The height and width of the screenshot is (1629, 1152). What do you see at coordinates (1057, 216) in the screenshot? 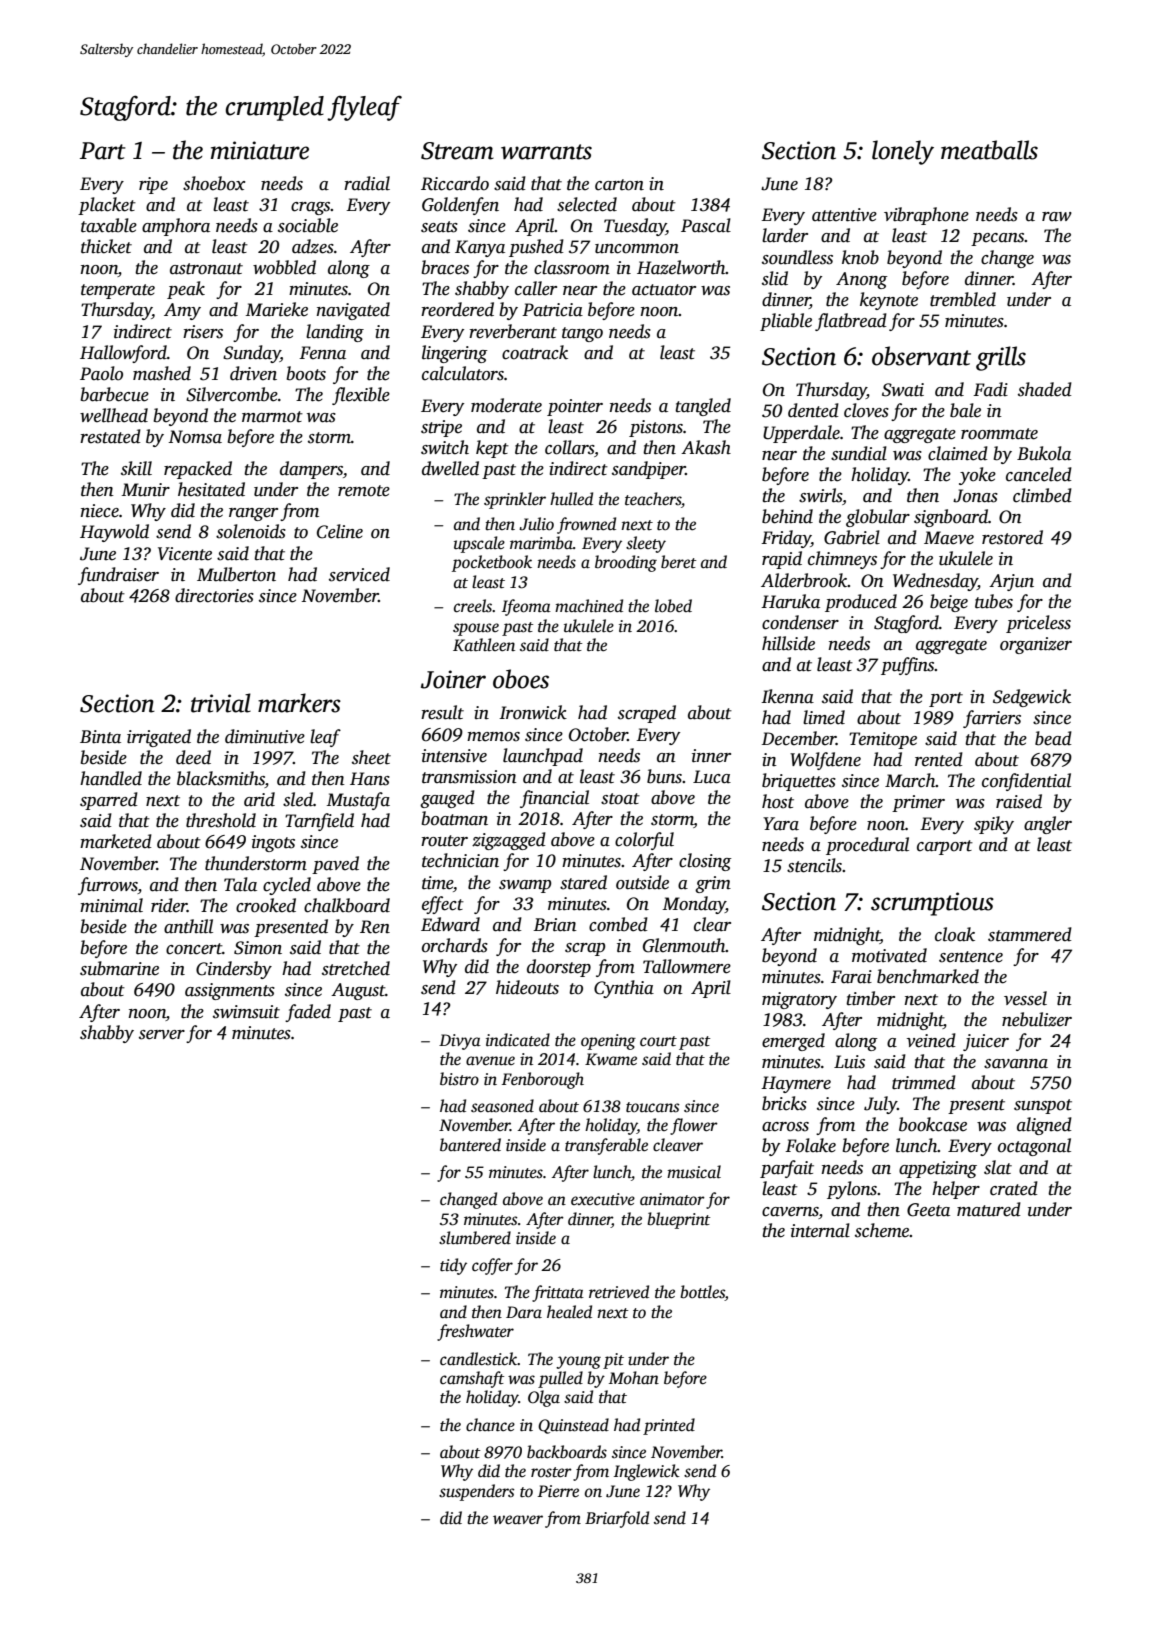
I see `raw` at bounding box center [1057, 216].
